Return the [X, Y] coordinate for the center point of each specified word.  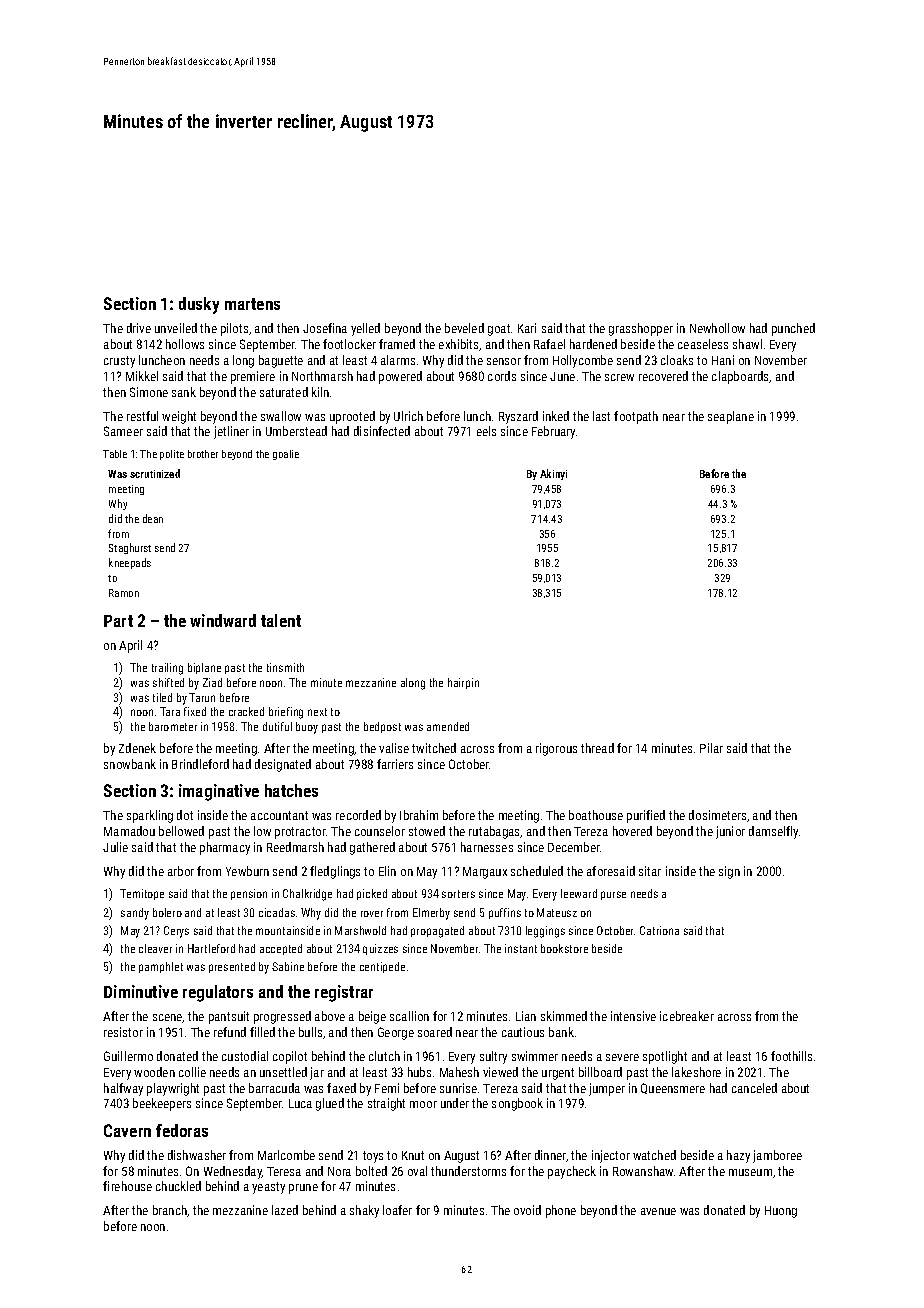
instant [521, 948]
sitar [650, 871]
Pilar [711, 748]
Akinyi [553, 474]
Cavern [127, 1130]
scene [168, 1018]
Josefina [325, 328]
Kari [527, 328]
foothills [791, 1056]
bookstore [564, 948]
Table [115, 454]
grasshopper [641, 329]
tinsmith [285, 667]
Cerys [176, 932]
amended [448, 726]
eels [486, 431]
